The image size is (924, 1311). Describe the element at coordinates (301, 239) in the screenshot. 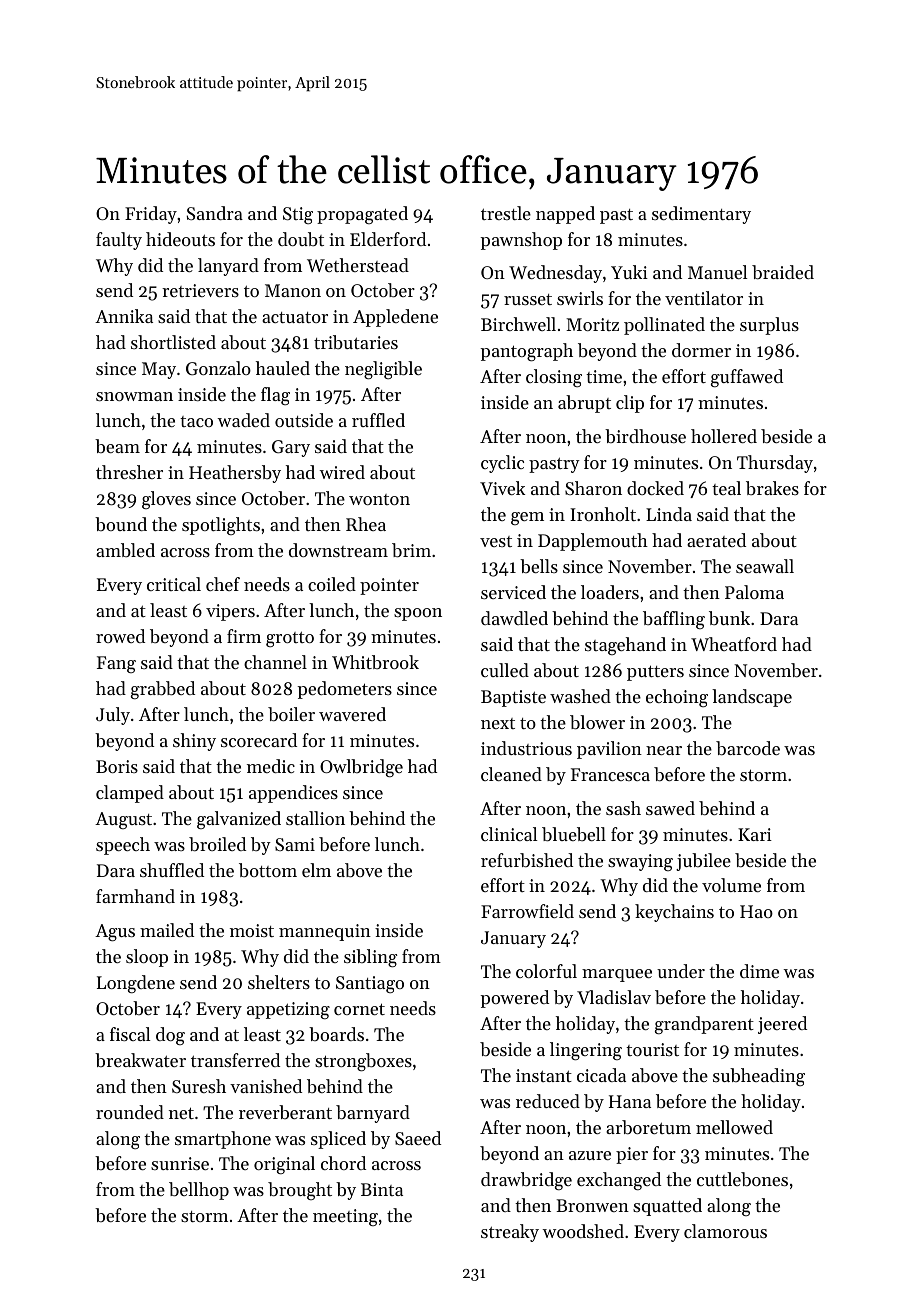

I see `doubt` at that location.
